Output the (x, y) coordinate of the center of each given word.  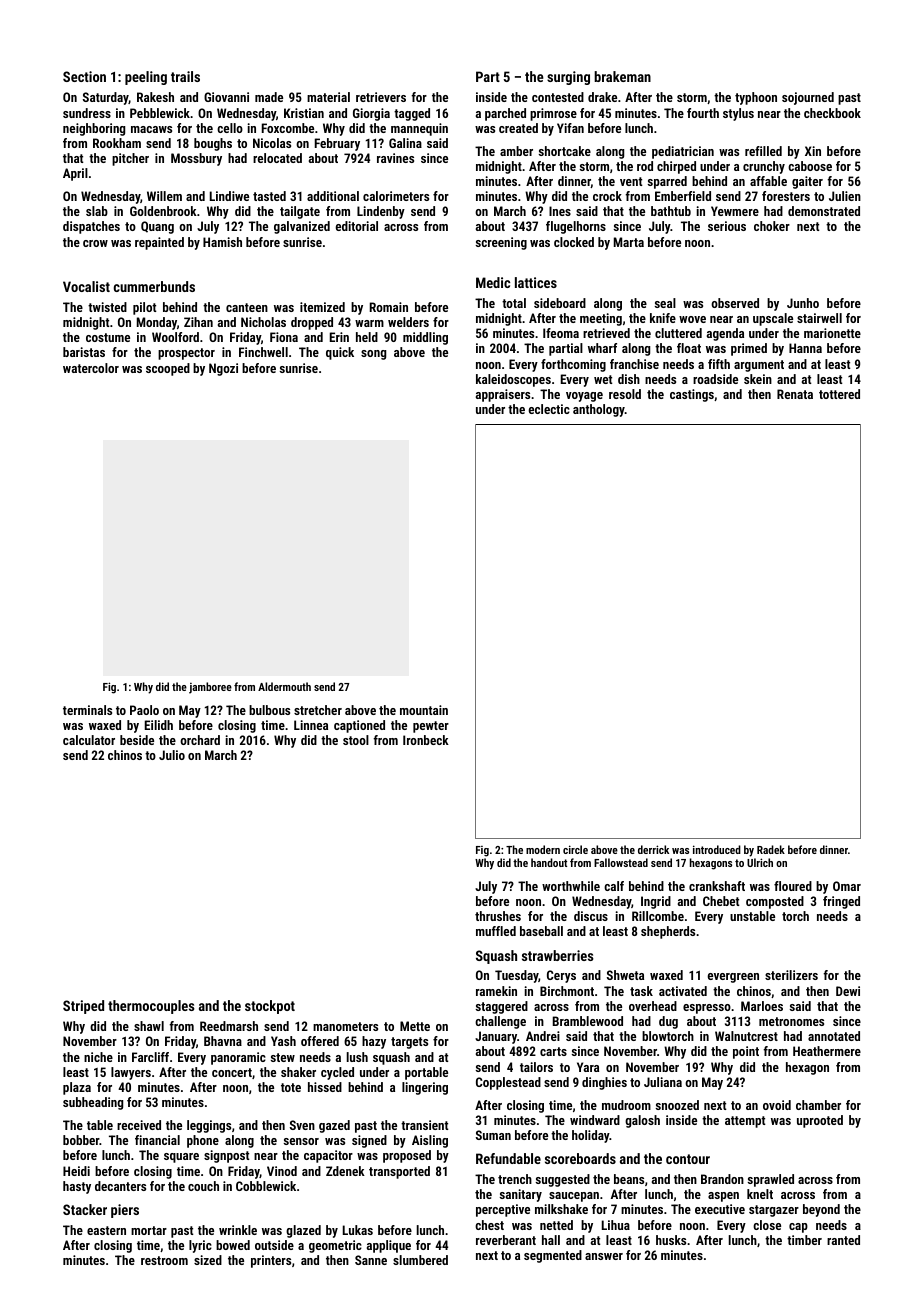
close (767, 1225)
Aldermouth (284, 686)
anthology (599, 410)
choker (772, 226)
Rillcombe (658, 916)
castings (692, 395)
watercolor (91, 368)
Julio (172, 755)
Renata (795, 394)
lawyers (131, 1073)
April (75, 174)
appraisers (503, 395)
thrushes (498, 916)
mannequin (419, 129)
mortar (149, 1230)
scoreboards (580, 1158)
